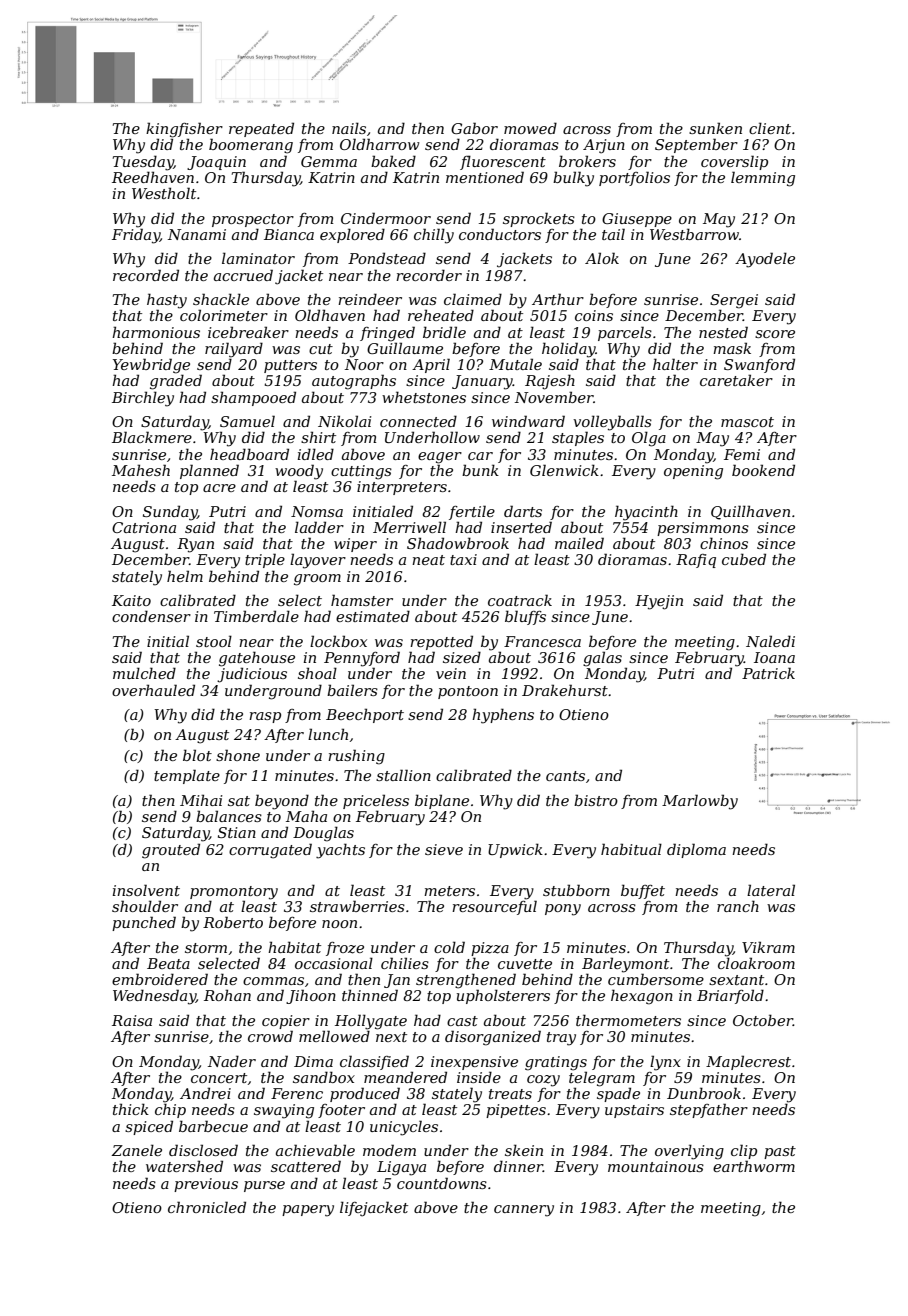  What do you see at coordinates (503, 716) in the document?
I see `hyphens` at bounding box center [503, 716].
